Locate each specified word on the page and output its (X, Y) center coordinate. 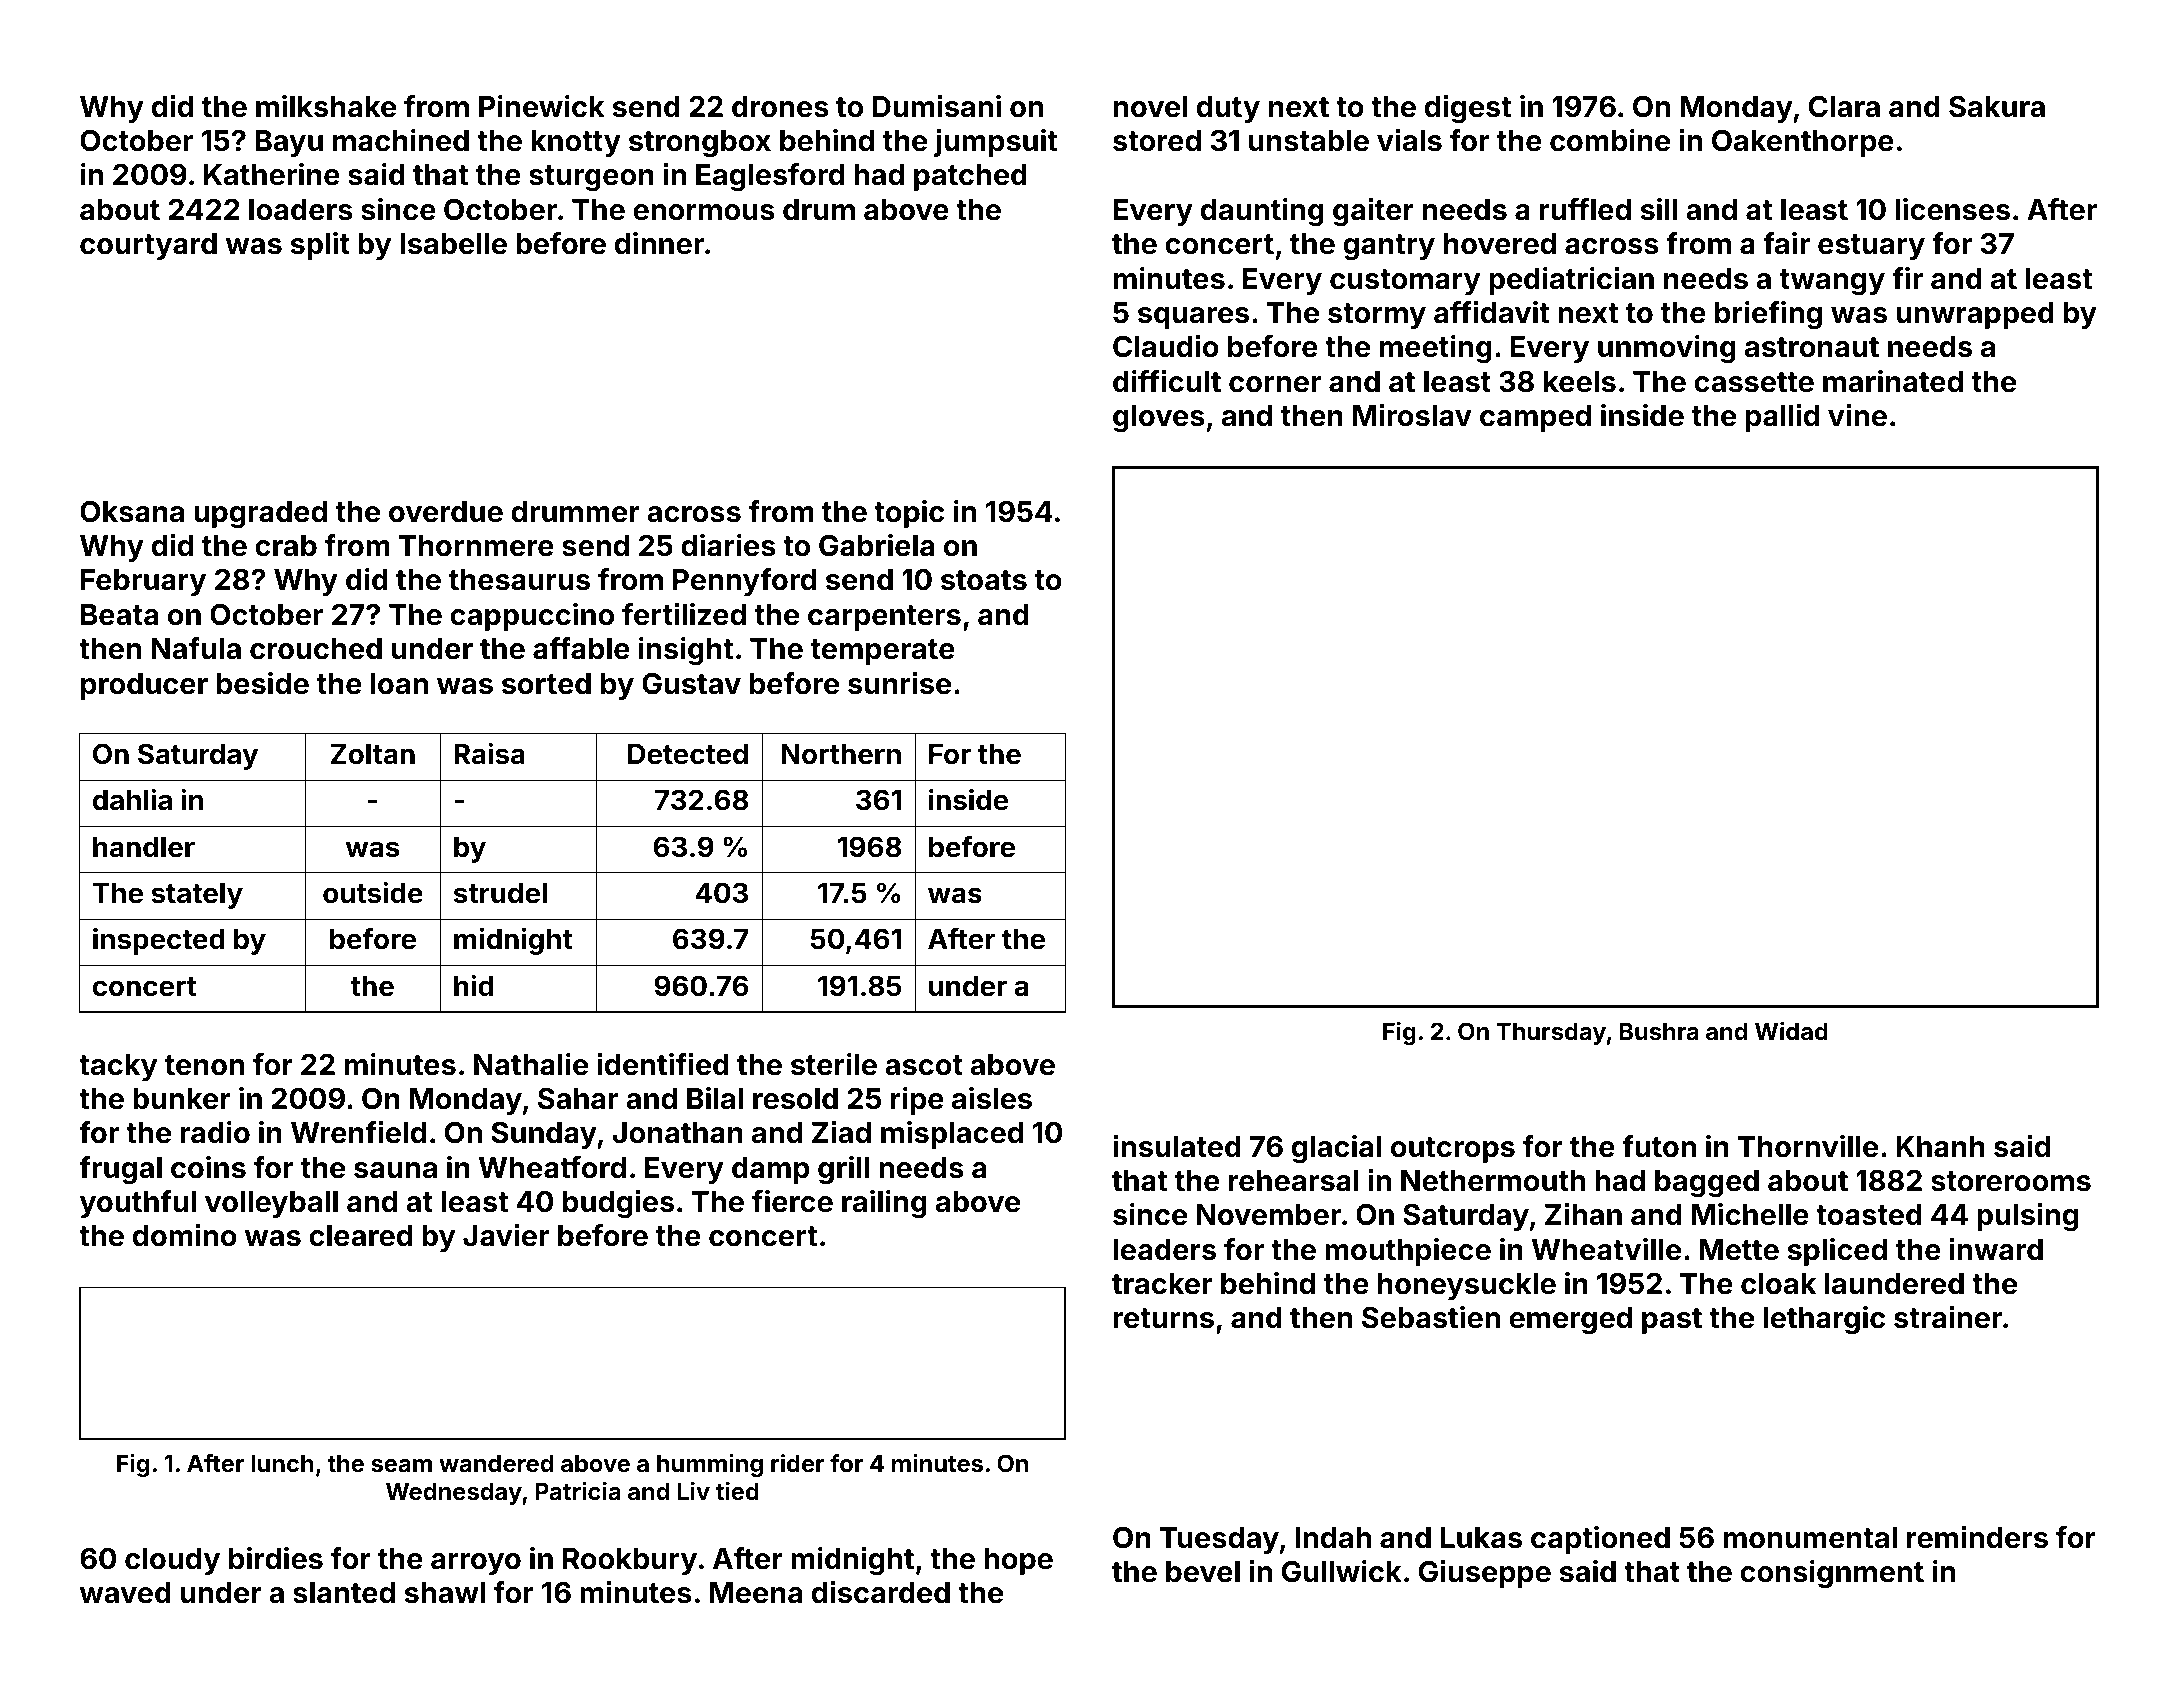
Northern (841, 754)
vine (1857, 415)
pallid (1782, 418)
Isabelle (453, 244)
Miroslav (1412, 415)
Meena (756, 1593)
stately (197, 896)
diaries (728, 545)
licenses (1952, 209)
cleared (360, 1236)
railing (884, 1204)
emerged (1570, 1320)
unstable (1309, 141)
